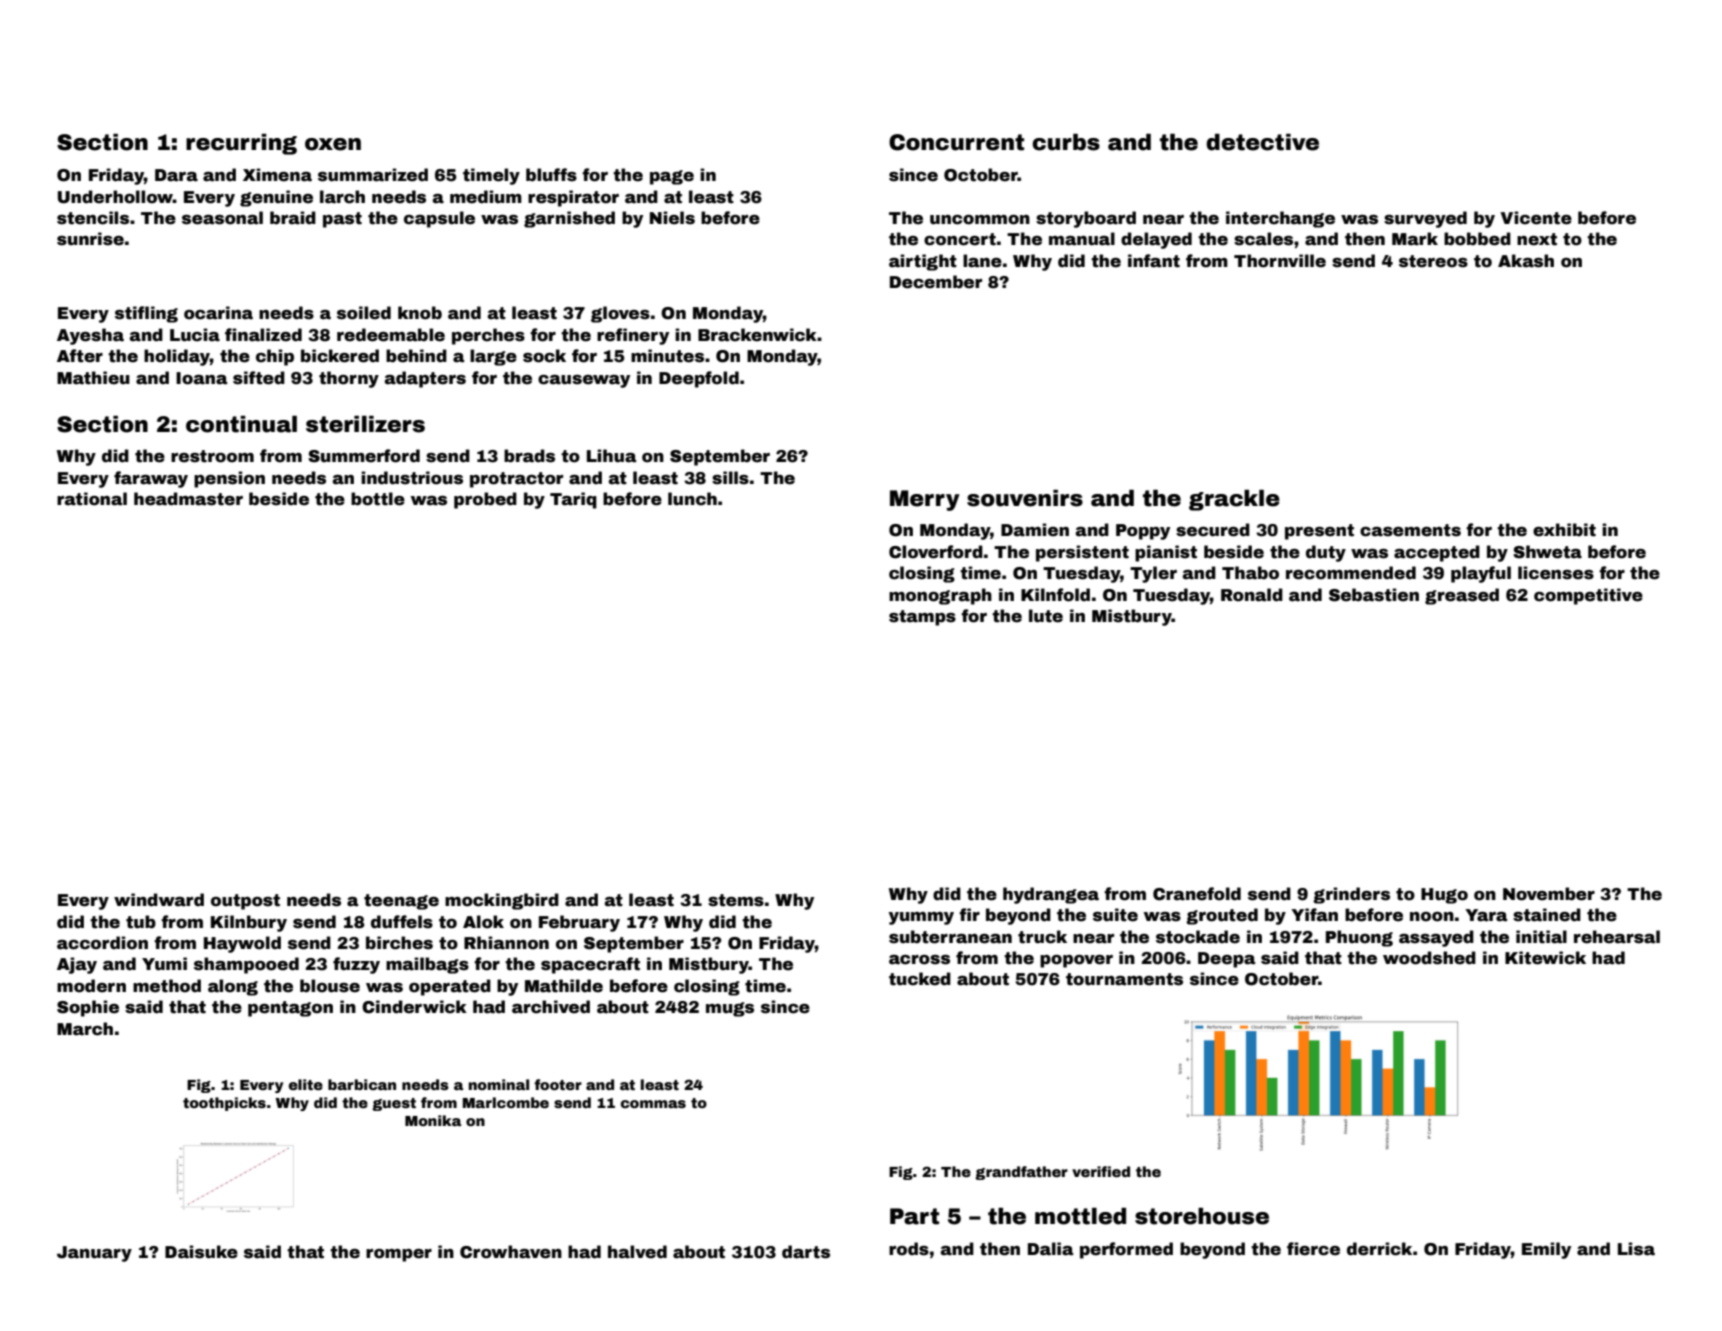  What do you see at coordinates (1526, 261) in the screenshot?
I see `Akash` at bounding box center [1526, 261].
